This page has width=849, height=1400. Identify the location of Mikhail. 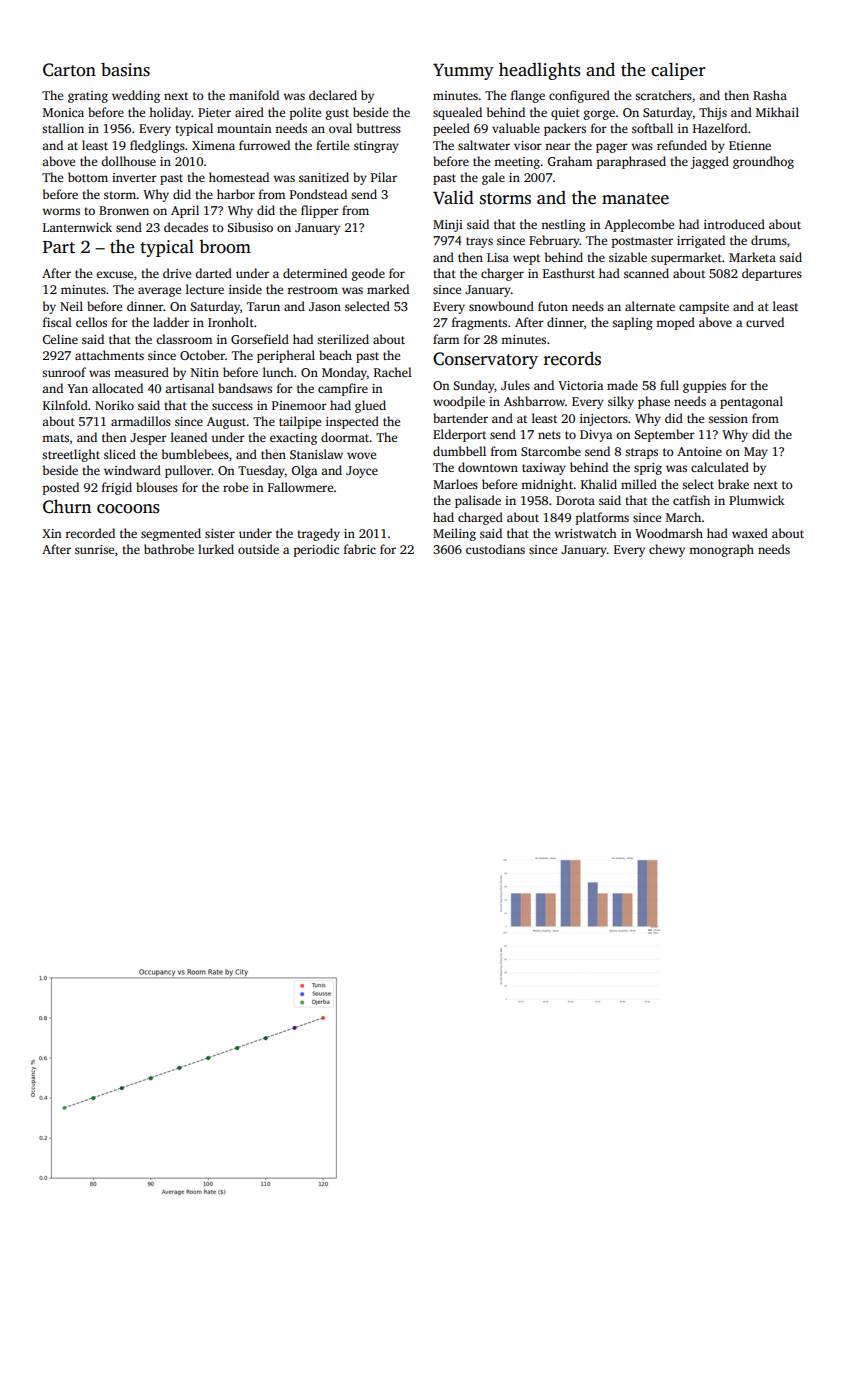
(777, 112).
